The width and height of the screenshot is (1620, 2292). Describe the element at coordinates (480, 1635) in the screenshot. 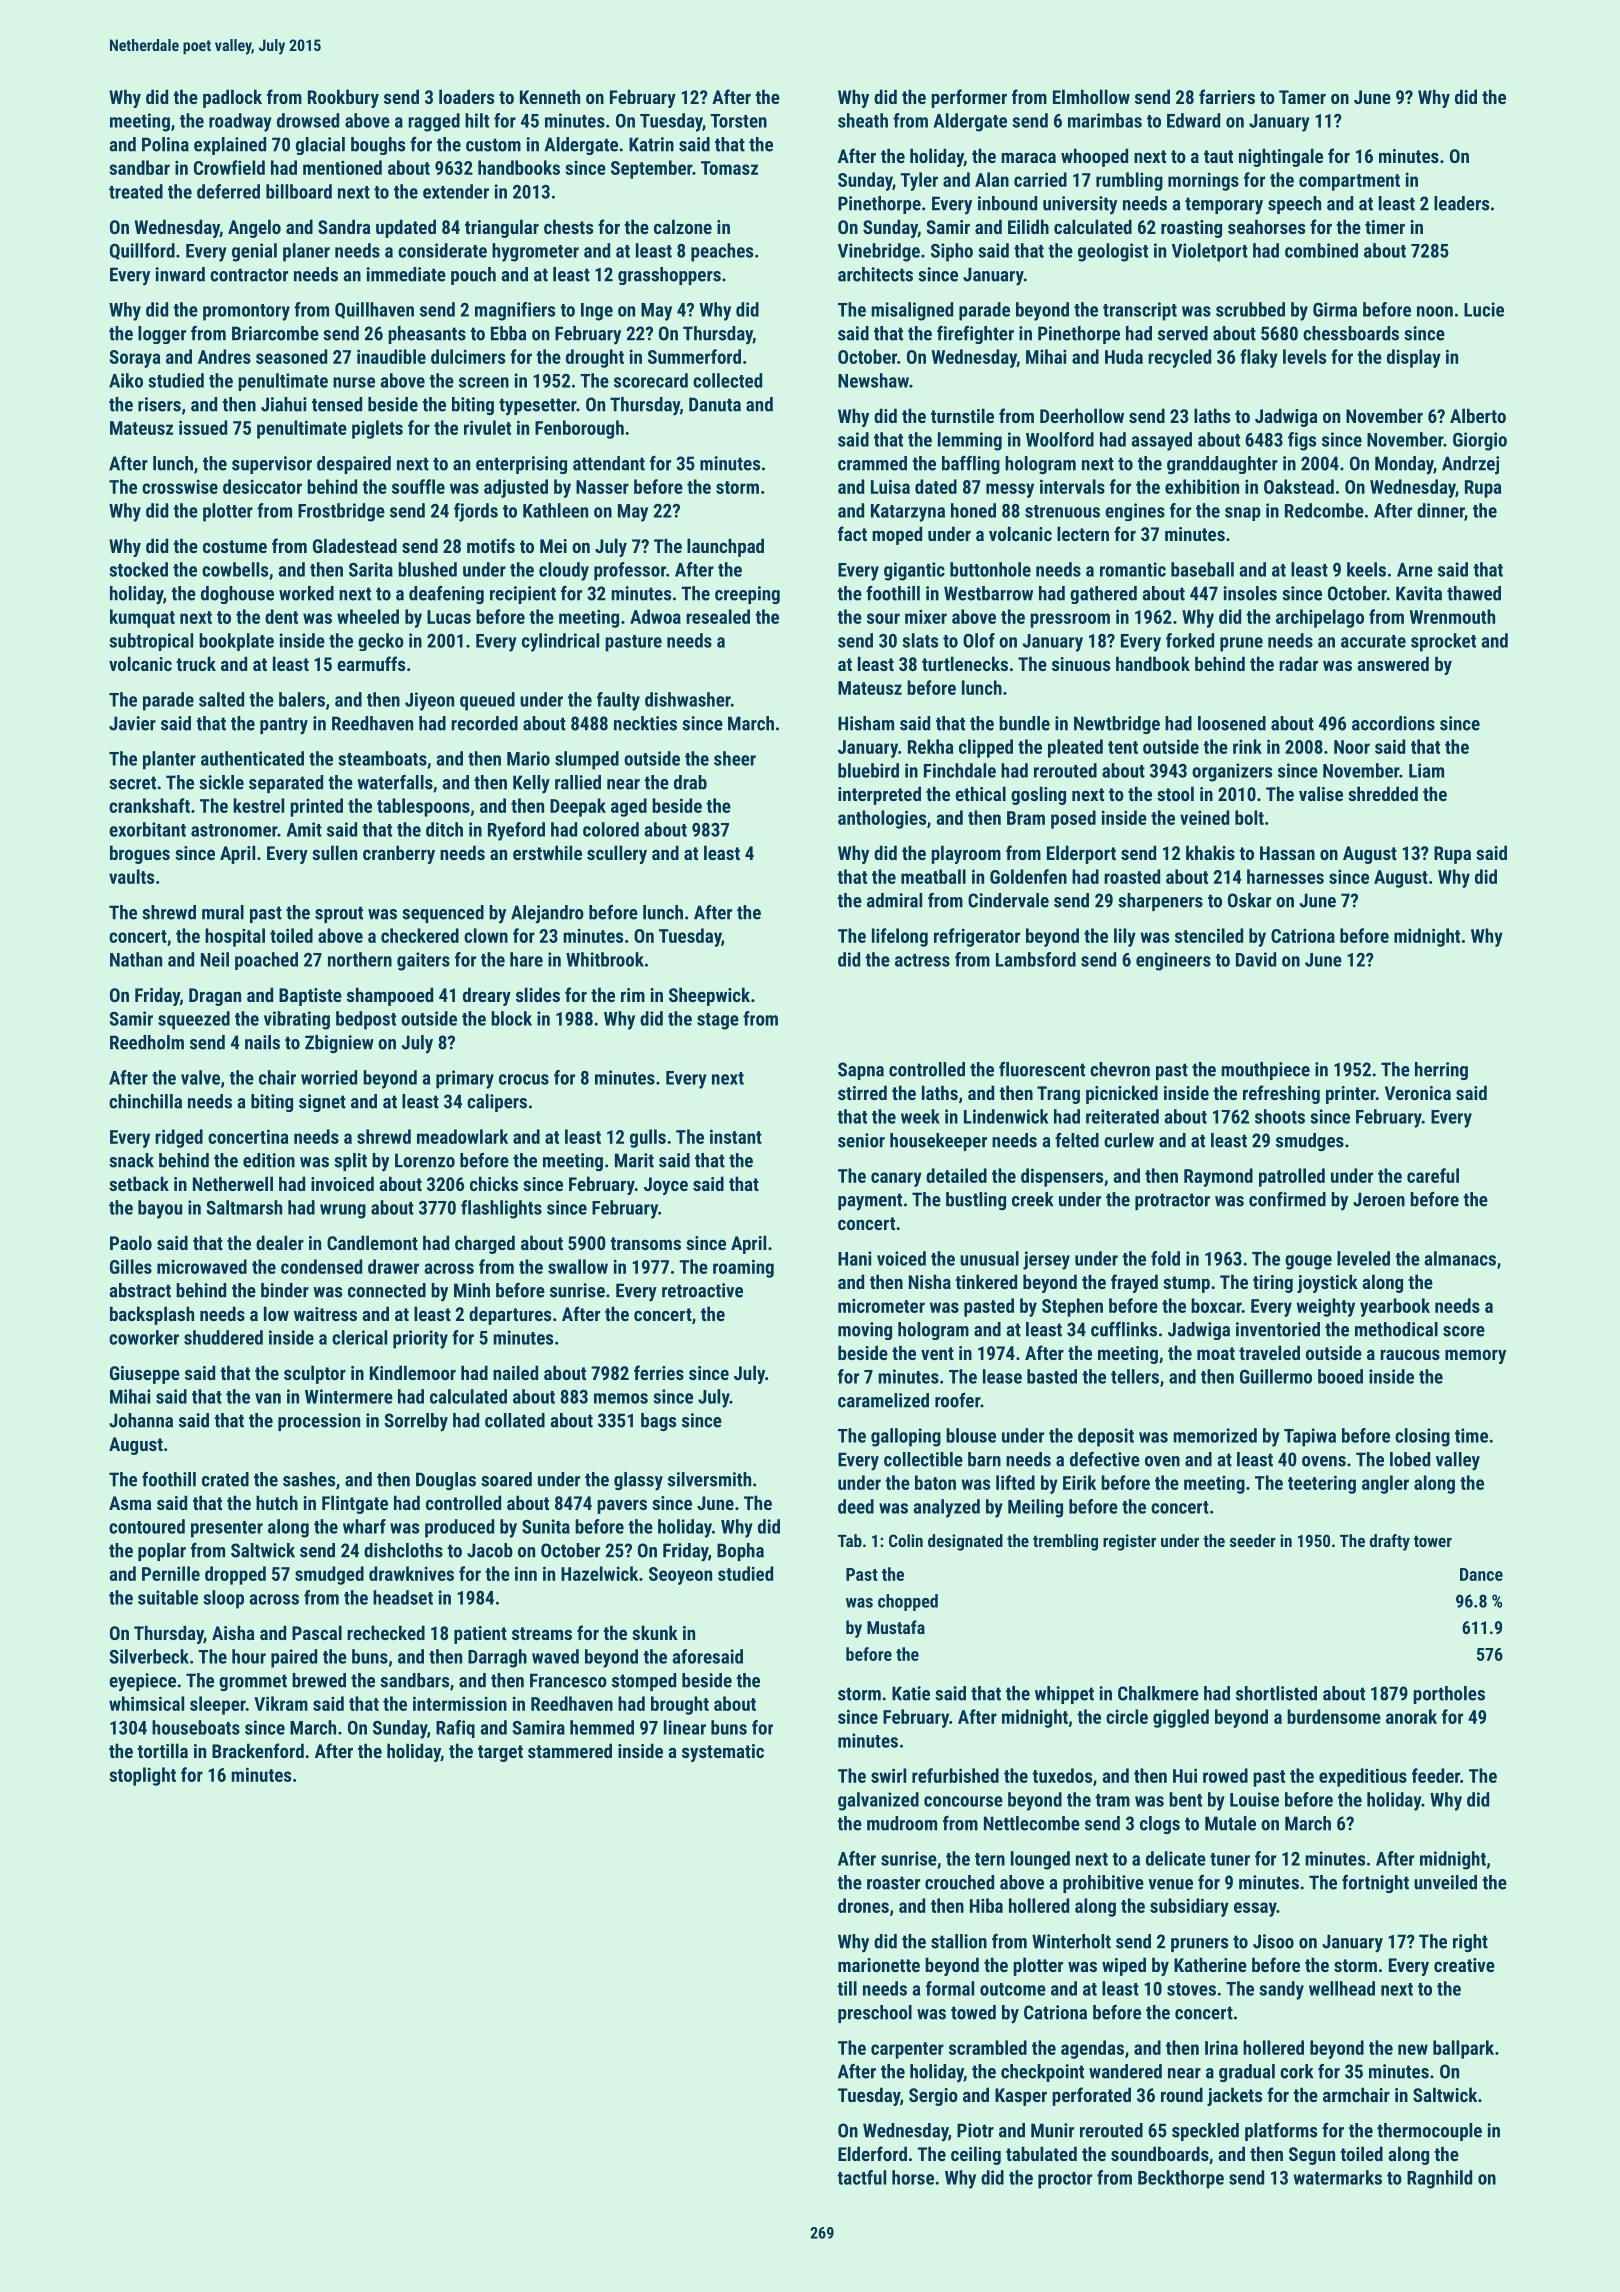

I see `patient` at that location.
